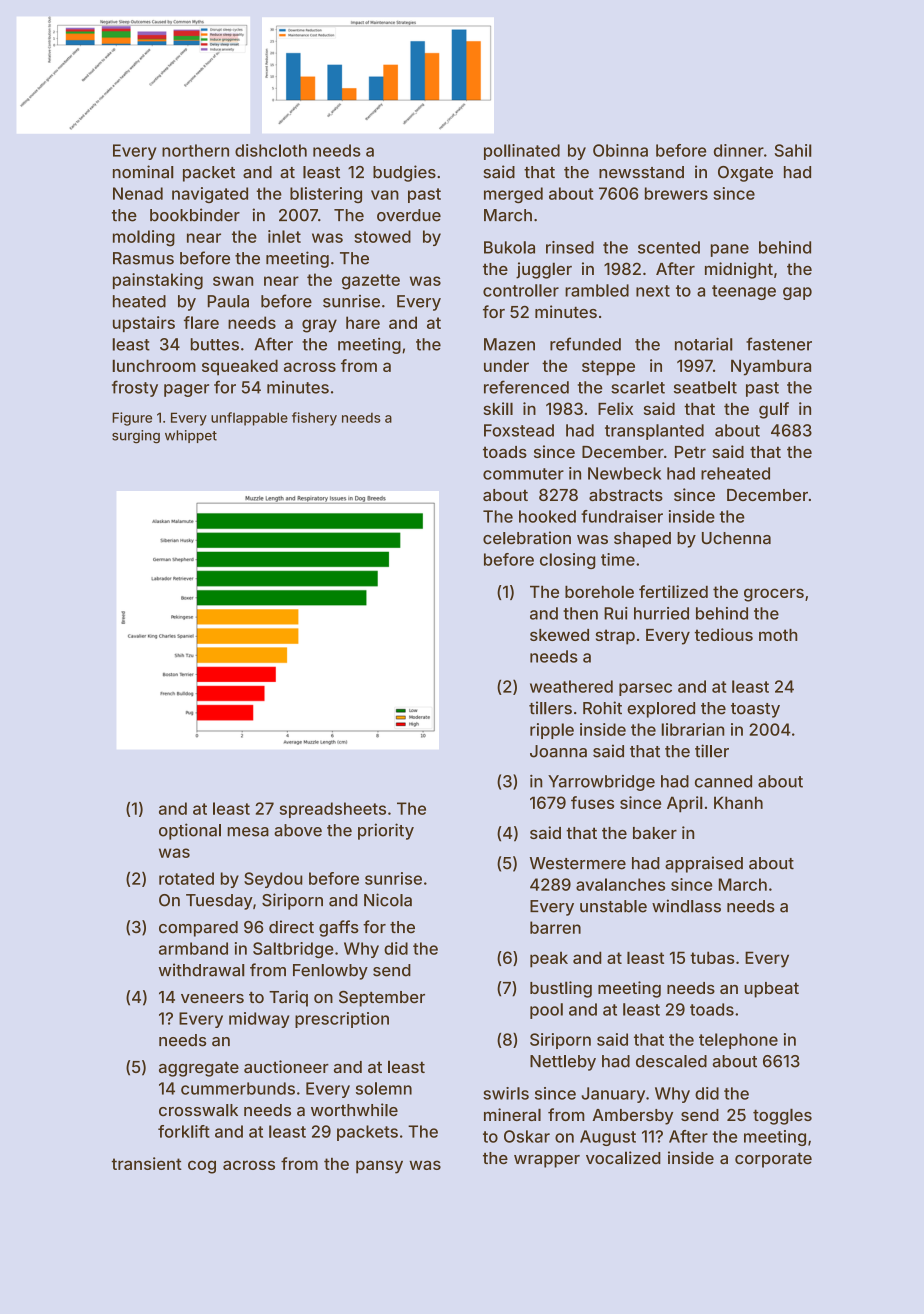 The height and width of the document is (1314, 924). What do you see at coordinates (597, 290) in the document?
I see `rambled` at bounding box center [597, 290].
